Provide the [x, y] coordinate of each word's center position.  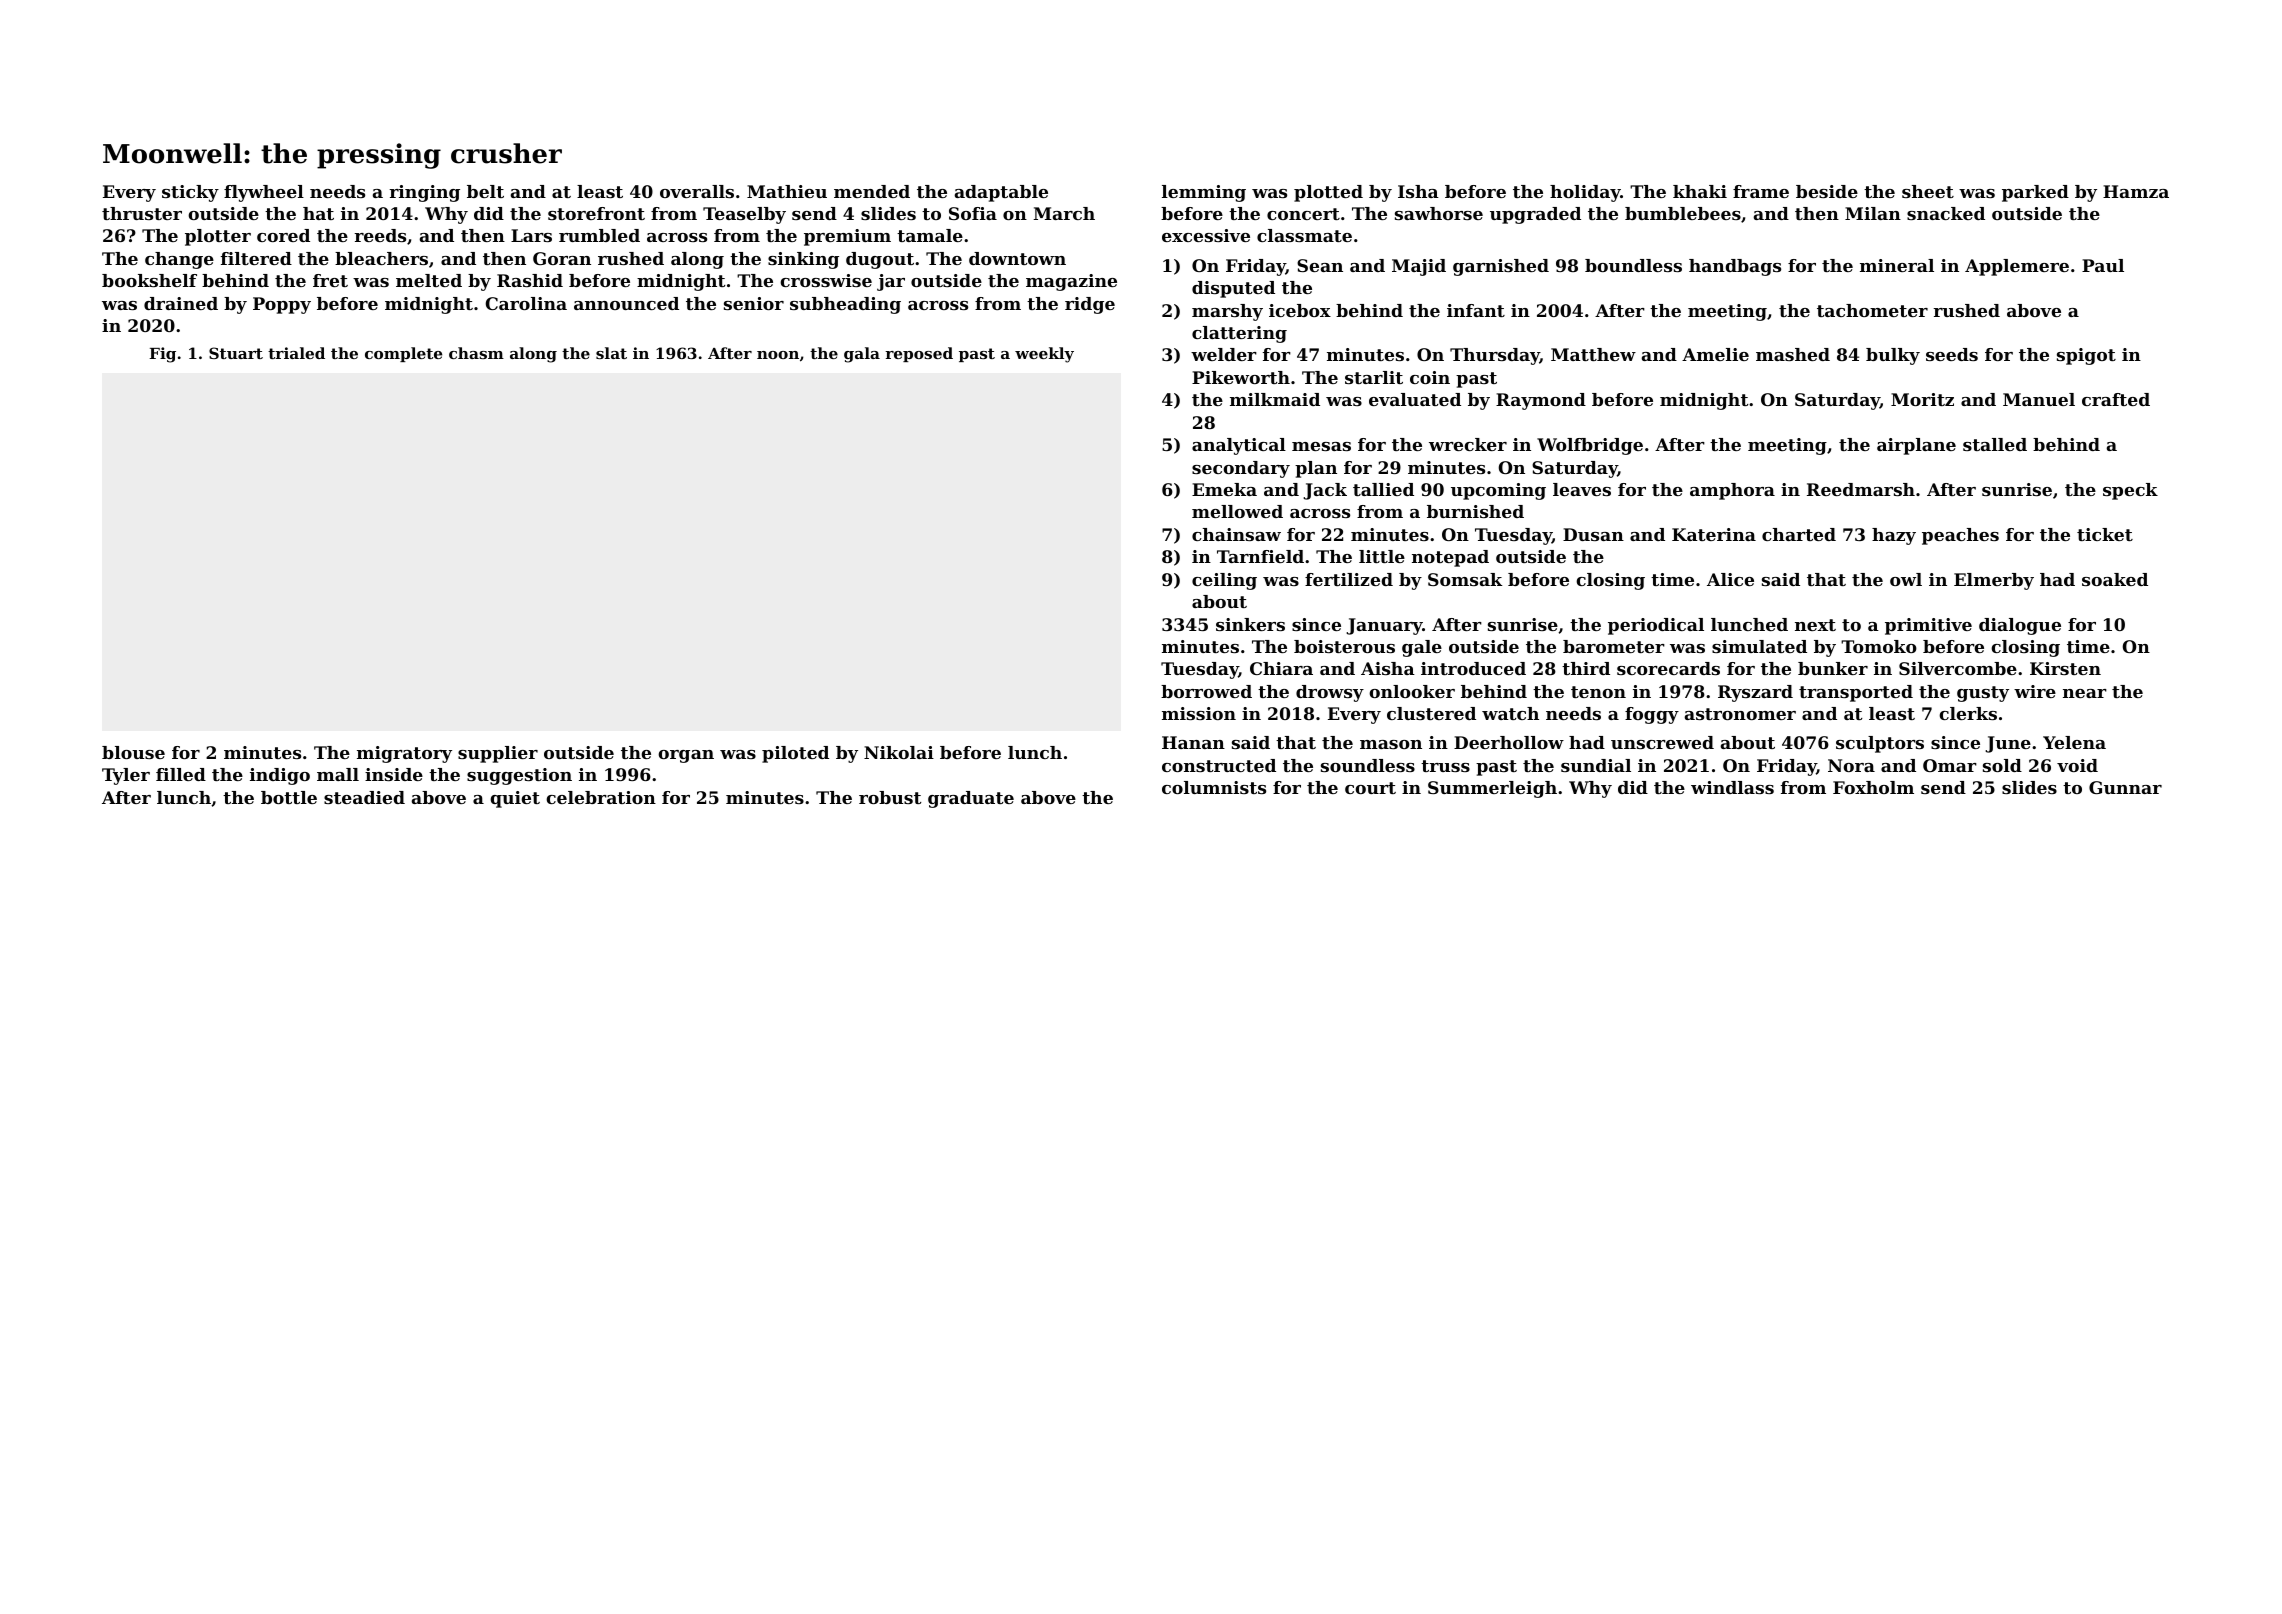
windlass [1732, 787]
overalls [697, 191]
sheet [1928, 191]
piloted [795, 754]
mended [872, 191]
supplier [498, 754]
